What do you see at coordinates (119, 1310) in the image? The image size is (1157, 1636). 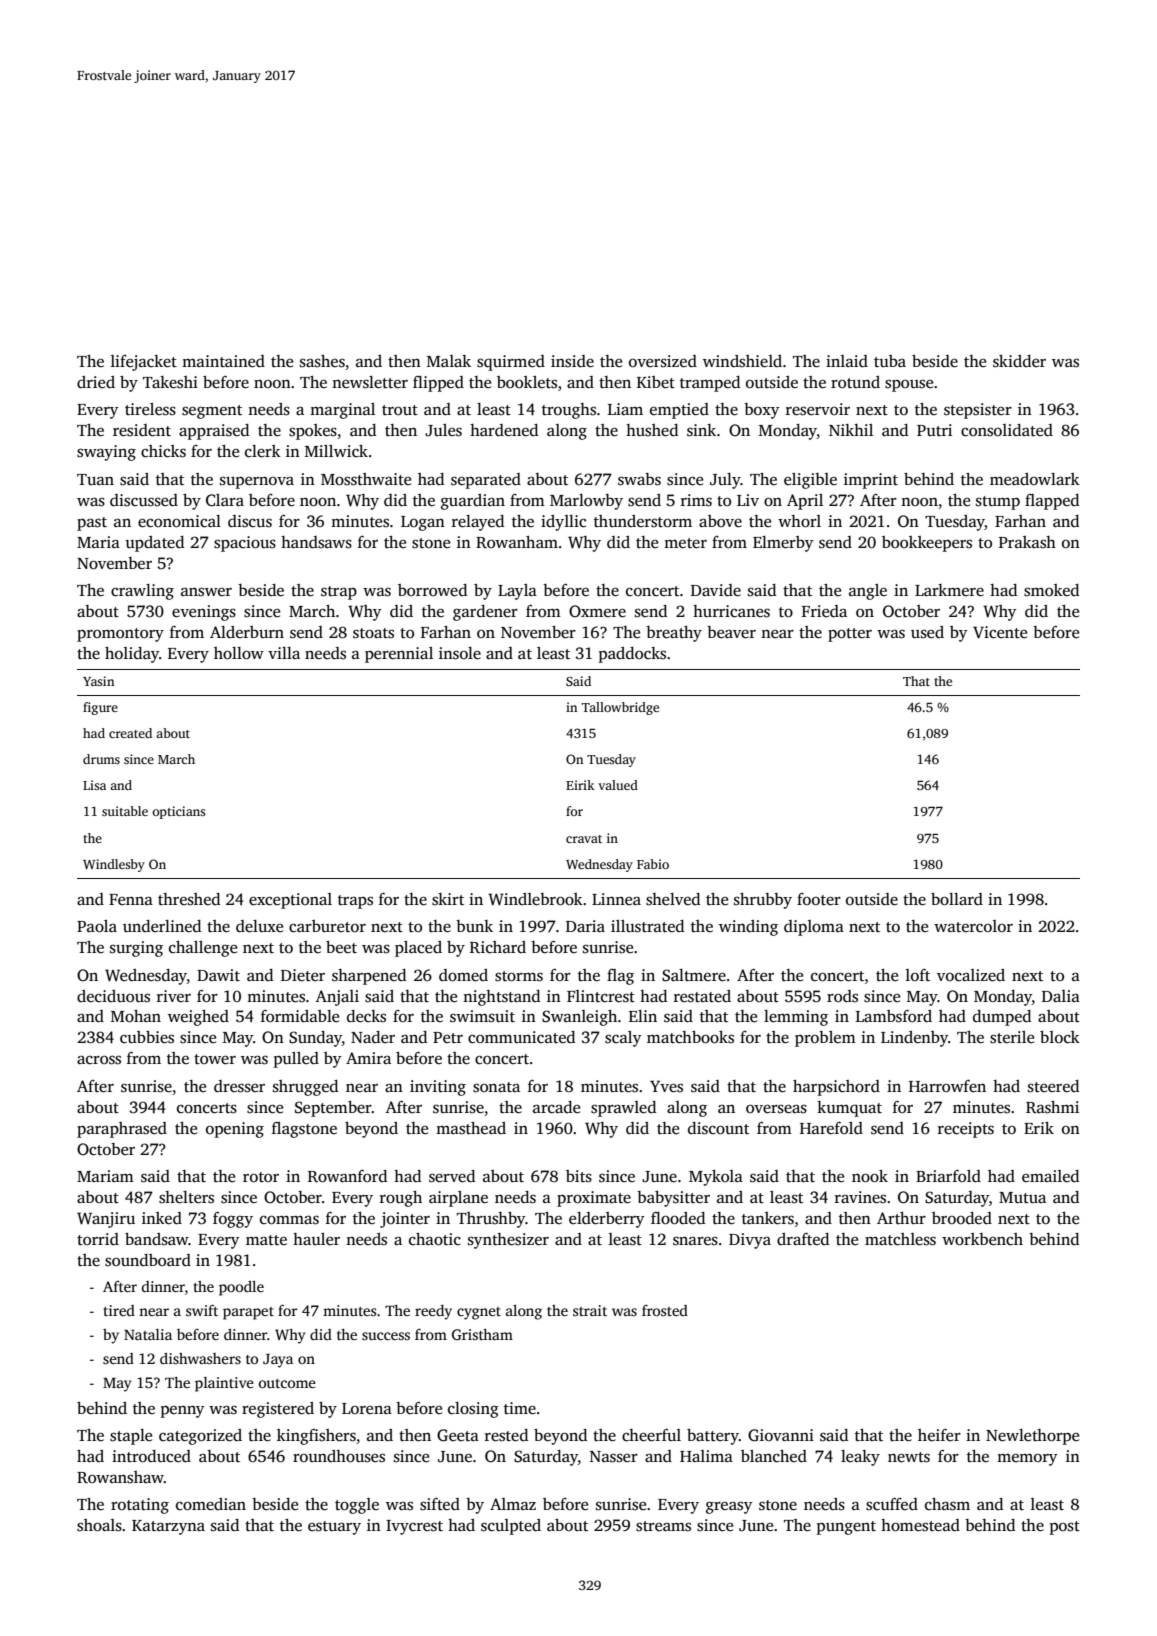 I see `tired` at bounding box center [119, 1310].
